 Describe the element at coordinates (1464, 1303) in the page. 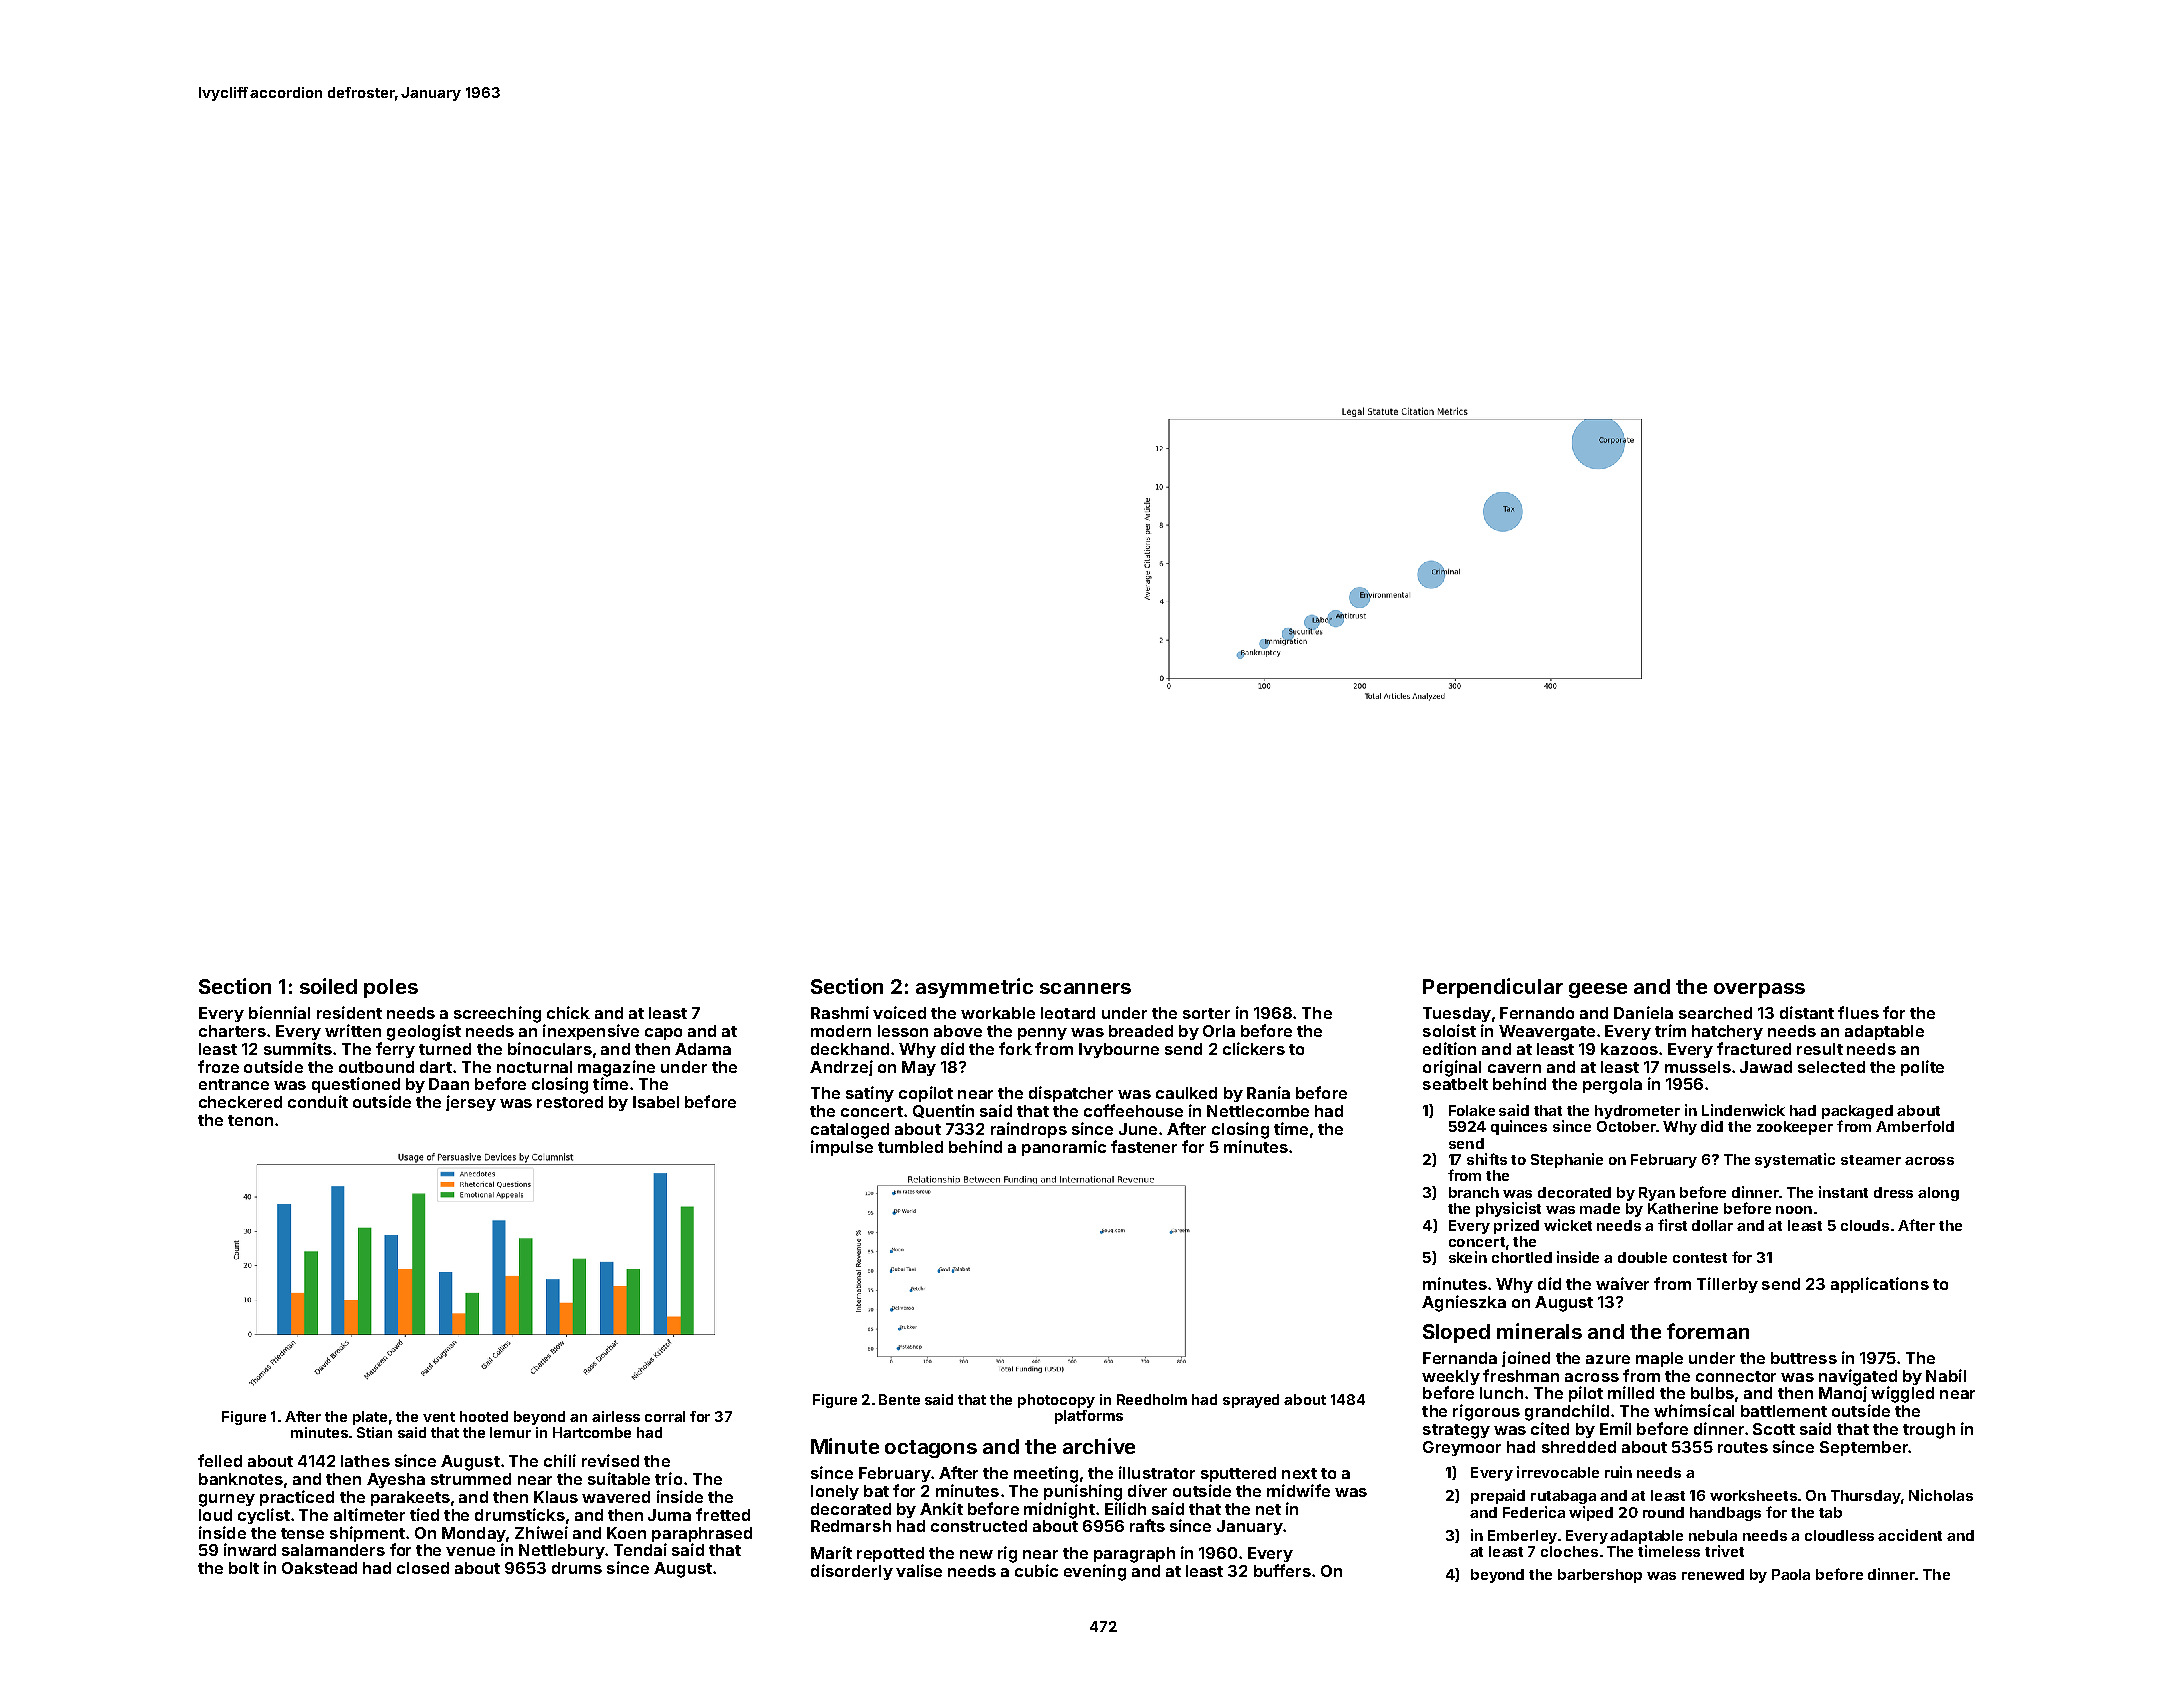

I see `Agnieszka` at that location.
